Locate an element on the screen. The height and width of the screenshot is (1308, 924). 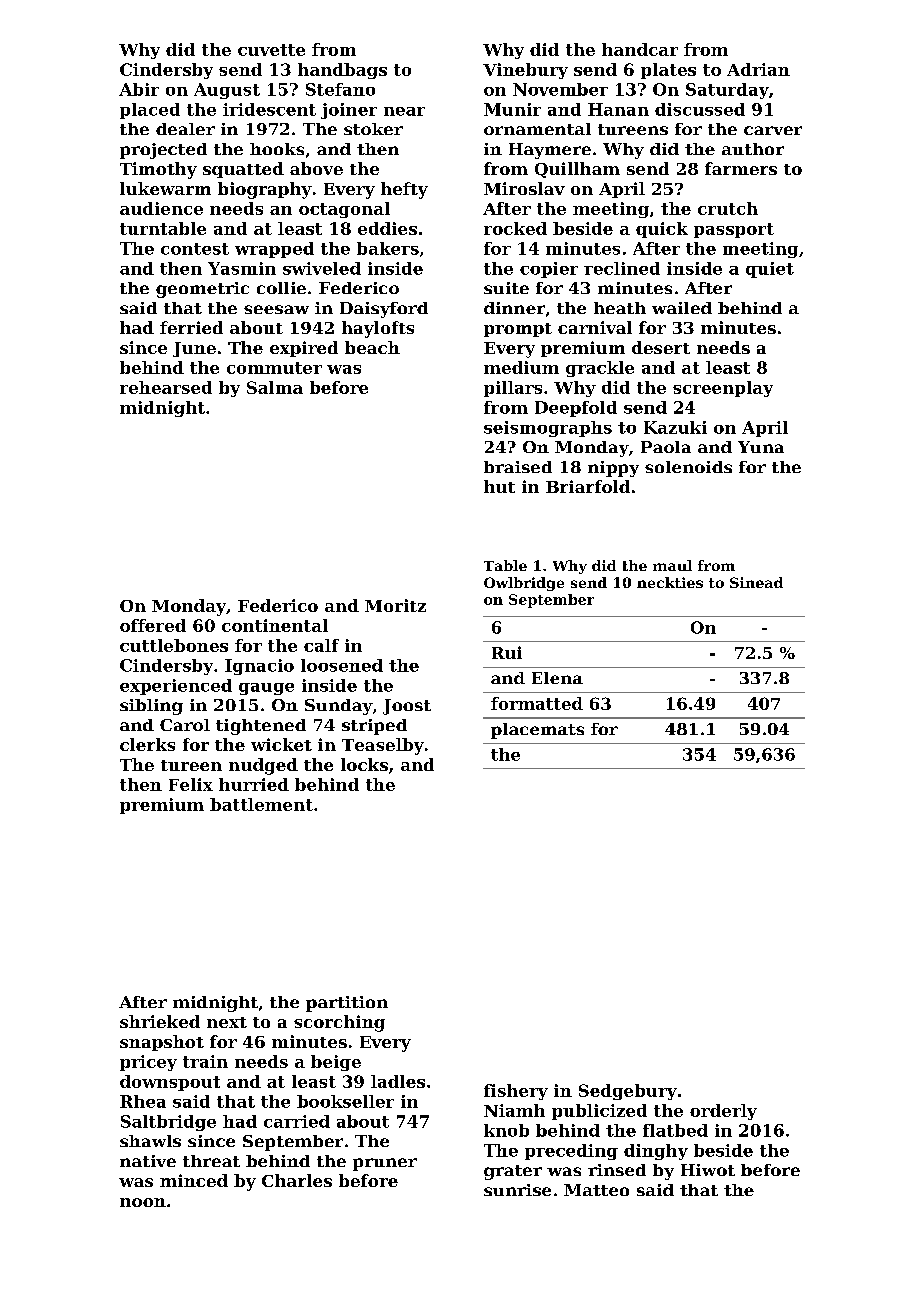
Yuna is located at coordinates (761, 447).
